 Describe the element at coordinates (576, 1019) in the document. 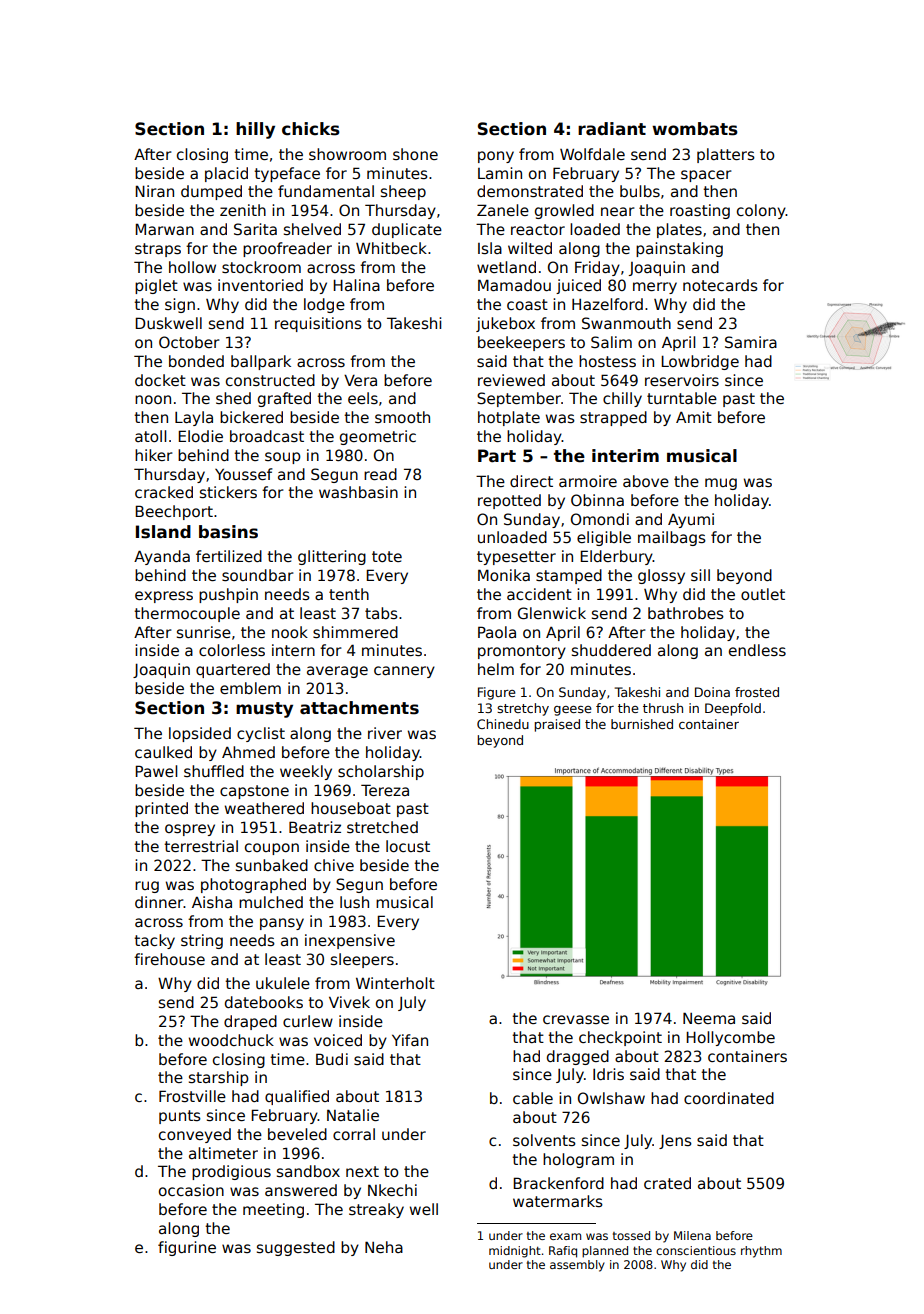

I see `crevasse` at that location.
